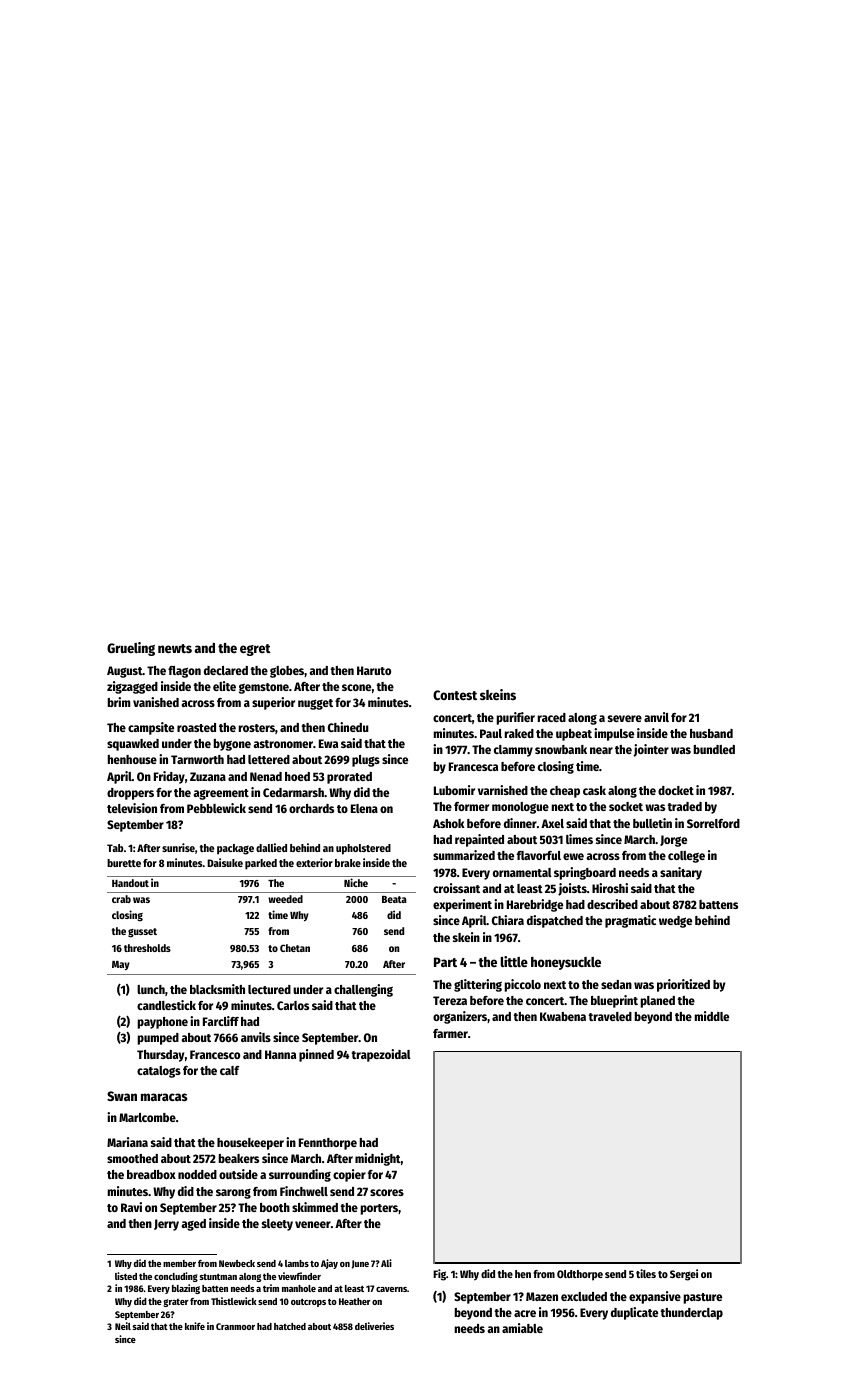 The width and height of the screenshot is (849, 1400). Describe the element at coordinates (625, 718) in the screenshot. I see `severe` at that location.
